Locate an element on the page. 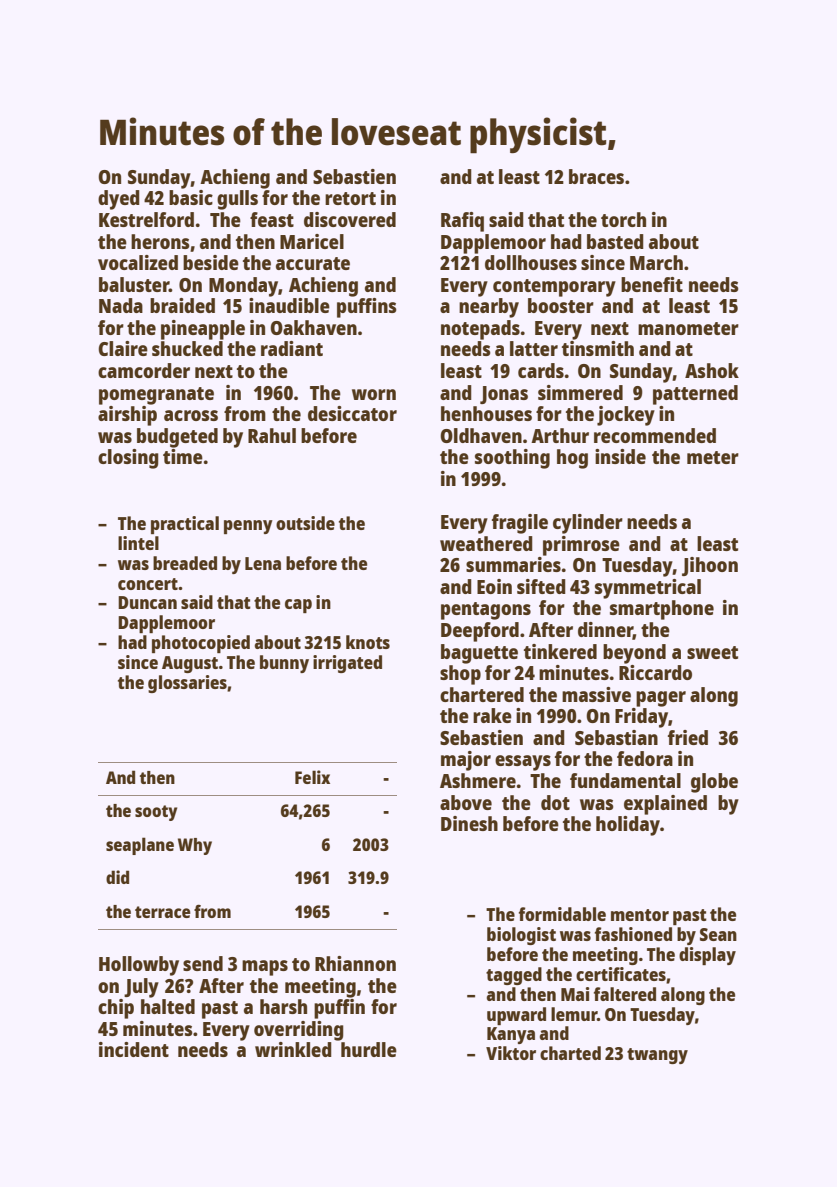 Image resolution: width=837 pixels, height=1187 pixels. sooty is located at coordinates (156, 813).
